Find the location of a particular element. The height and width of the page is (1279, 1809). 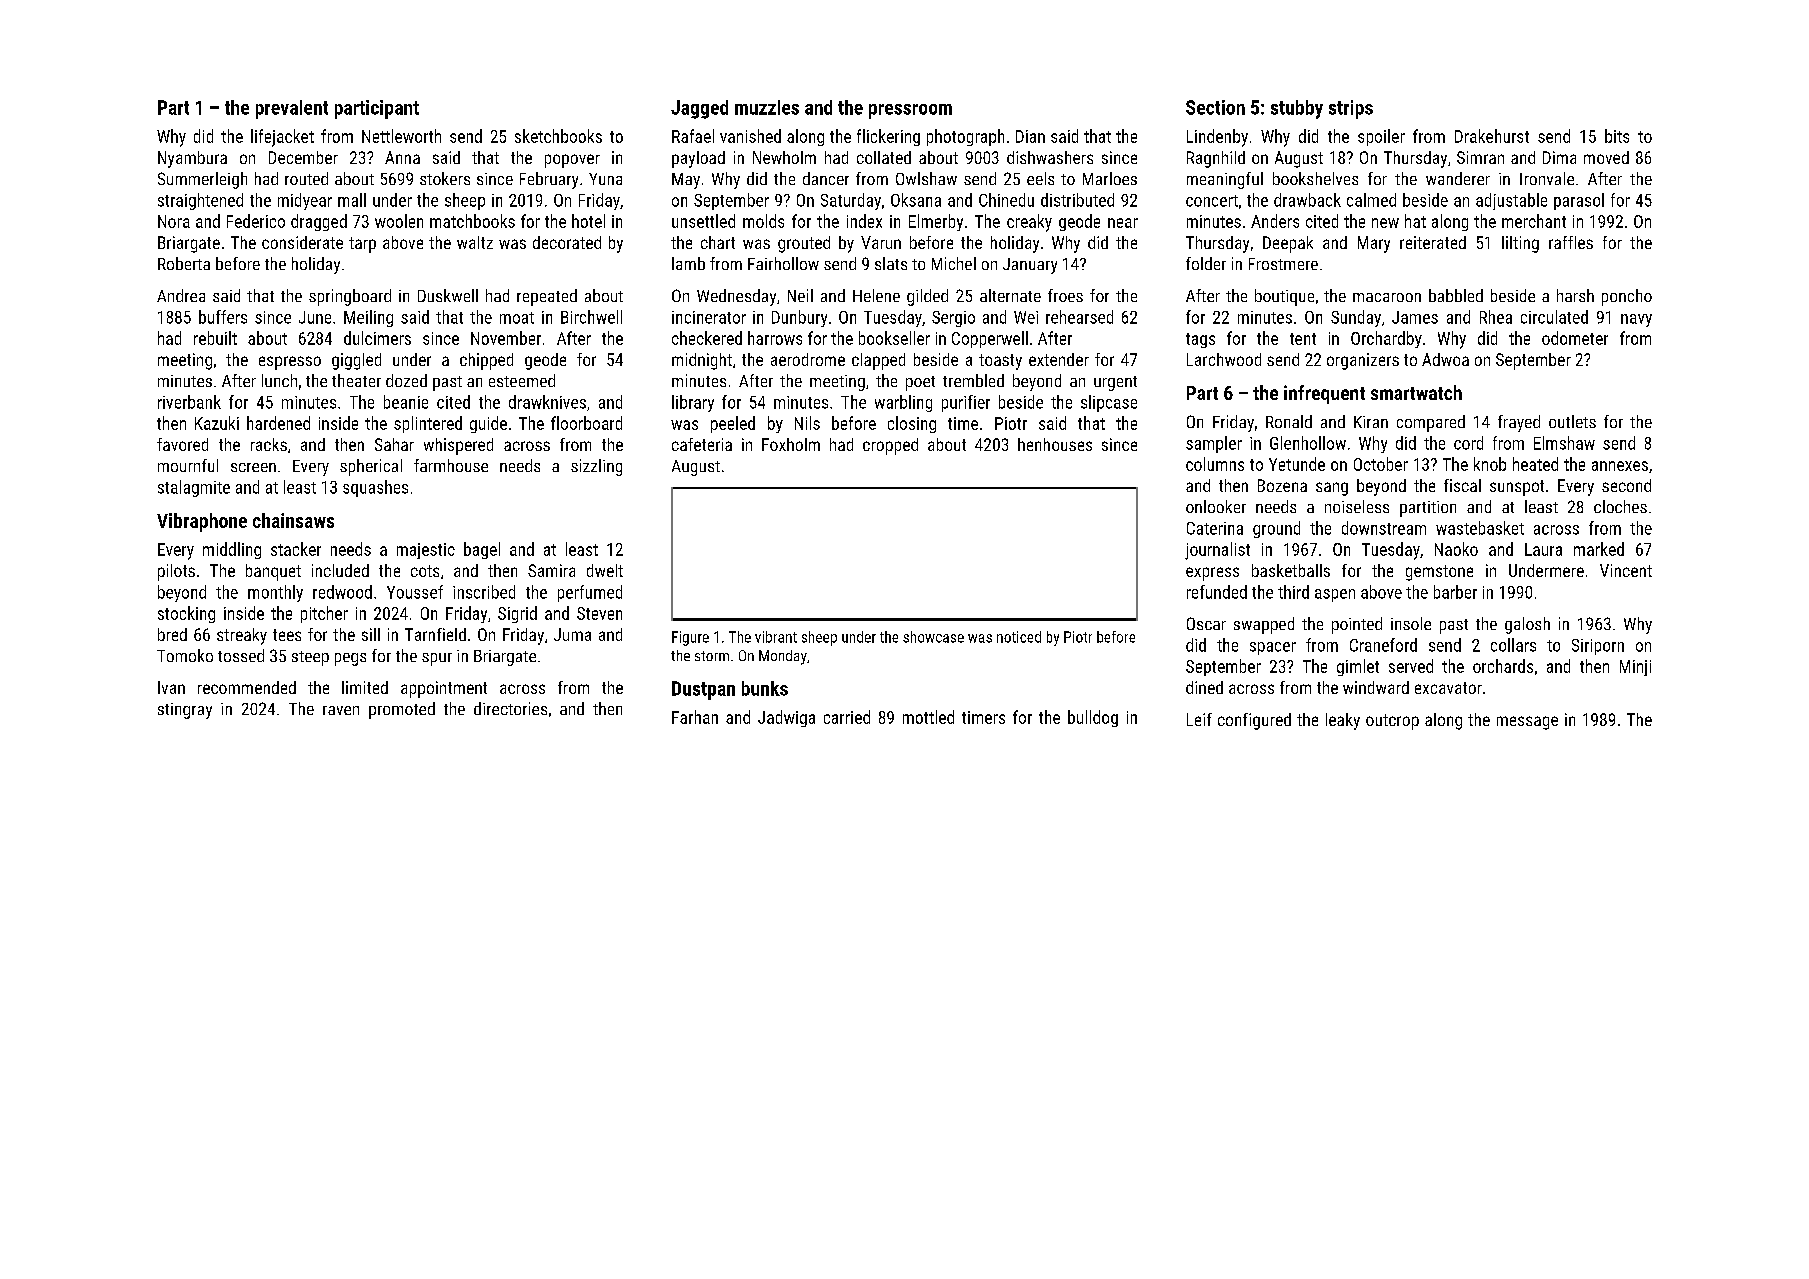

Bozena is located at coordinates (1282, 485).
